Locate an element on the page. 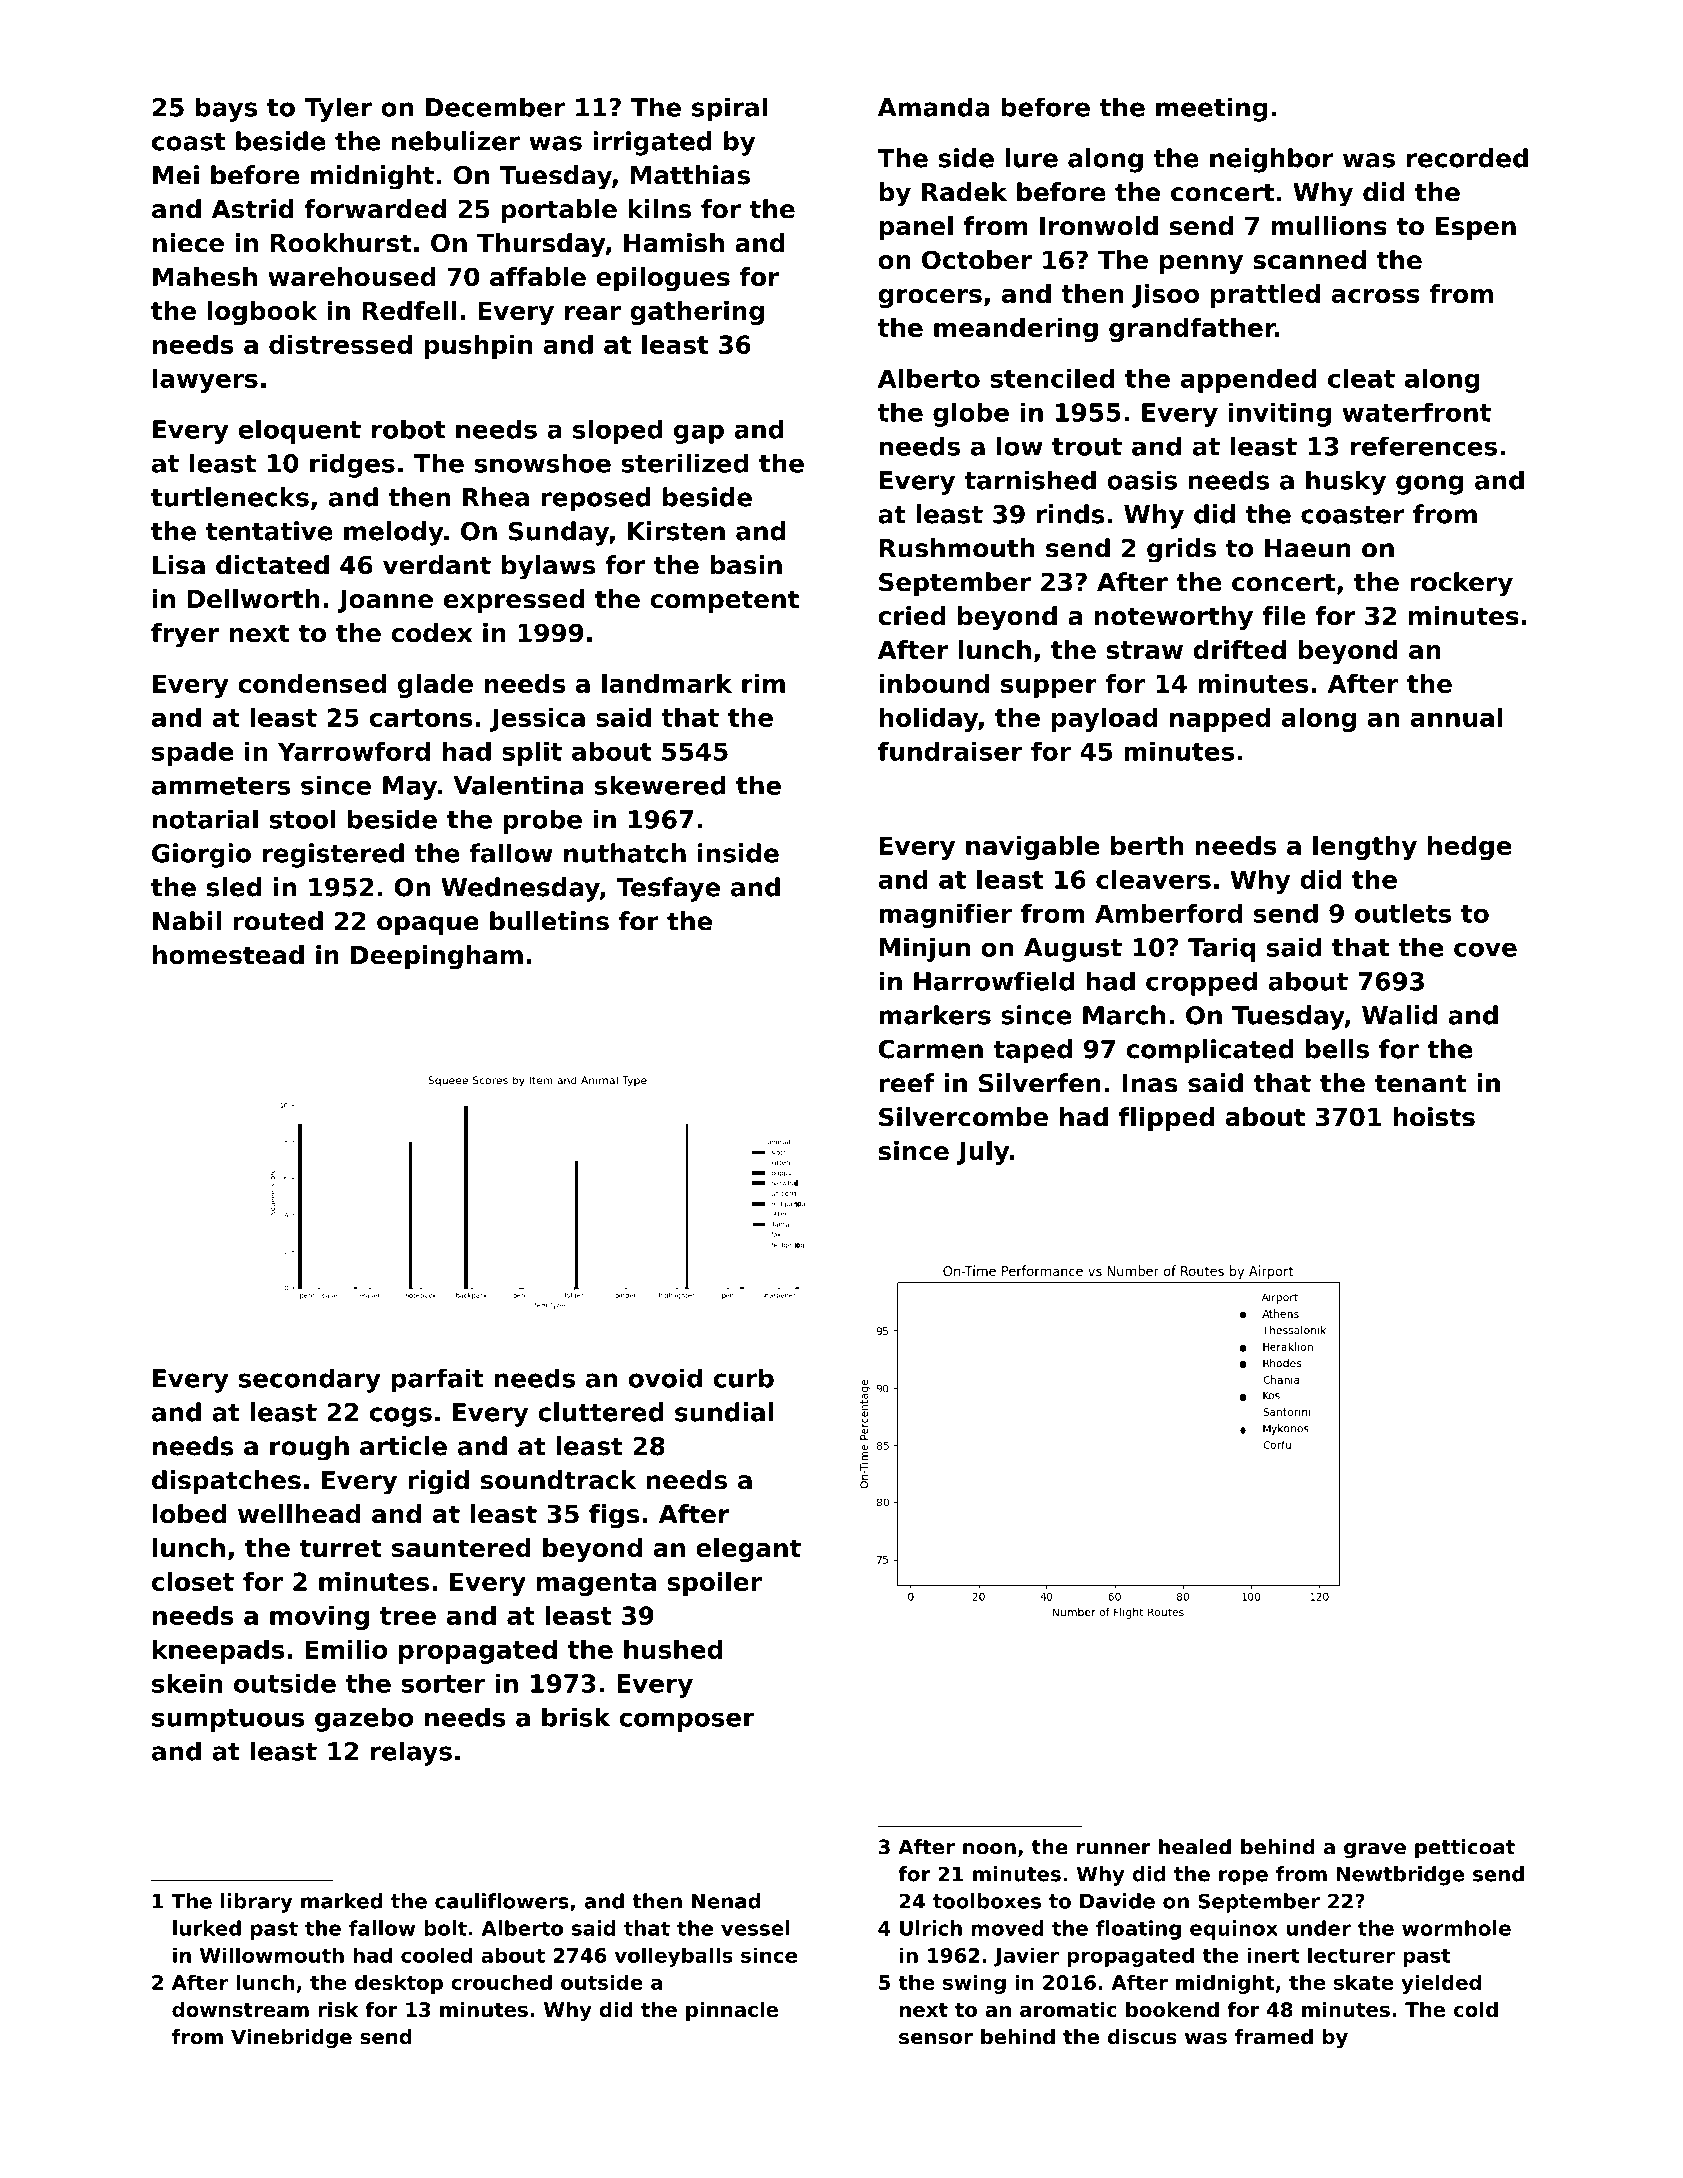 This image has width=1683, height=2178. oasis is located at coordinates (1142, 480).
